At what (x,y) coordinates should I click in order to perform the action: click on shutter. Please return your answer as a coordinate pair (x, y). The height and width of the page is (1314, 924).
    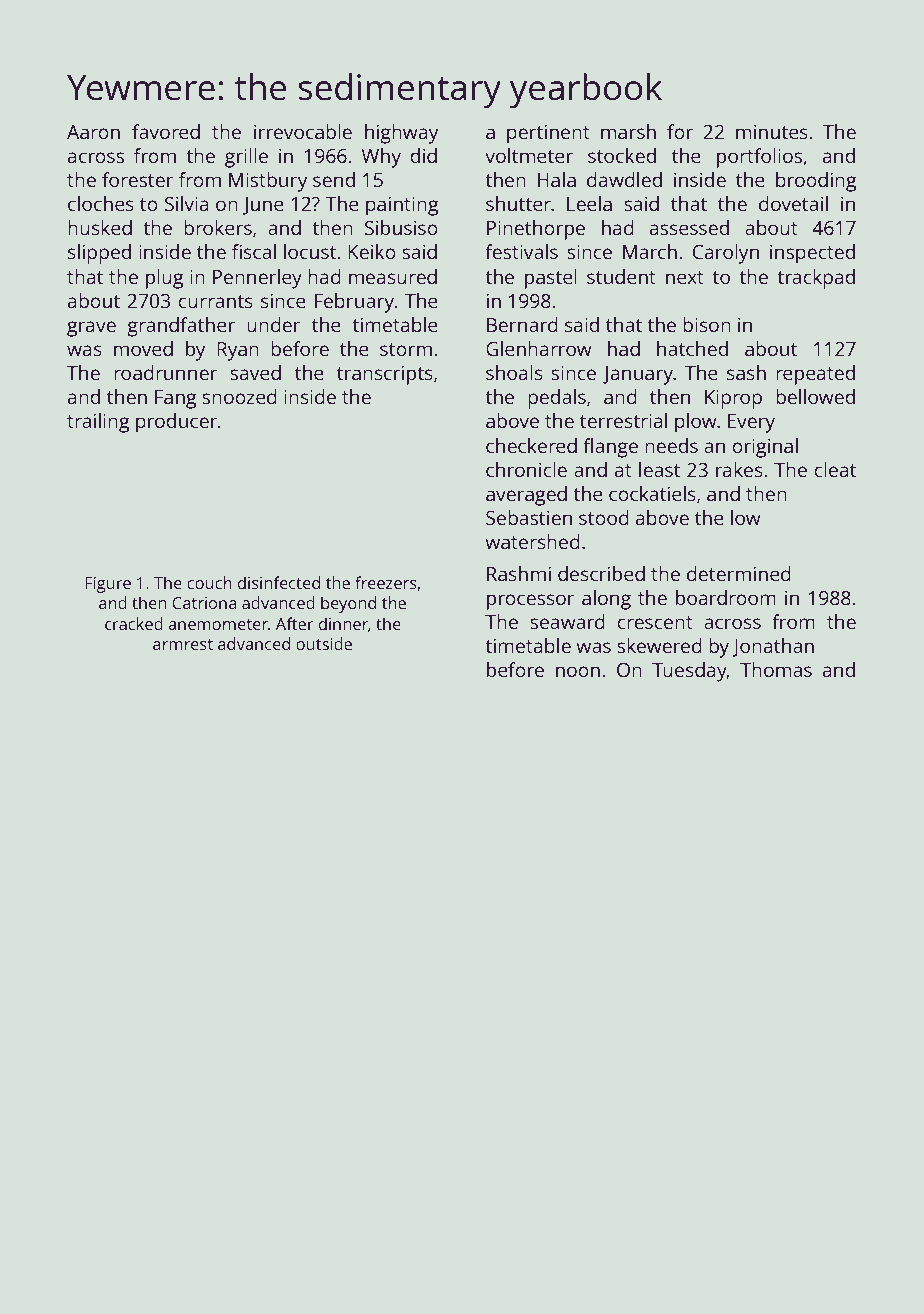
    Looking at the image, I should click on (518, 203).
